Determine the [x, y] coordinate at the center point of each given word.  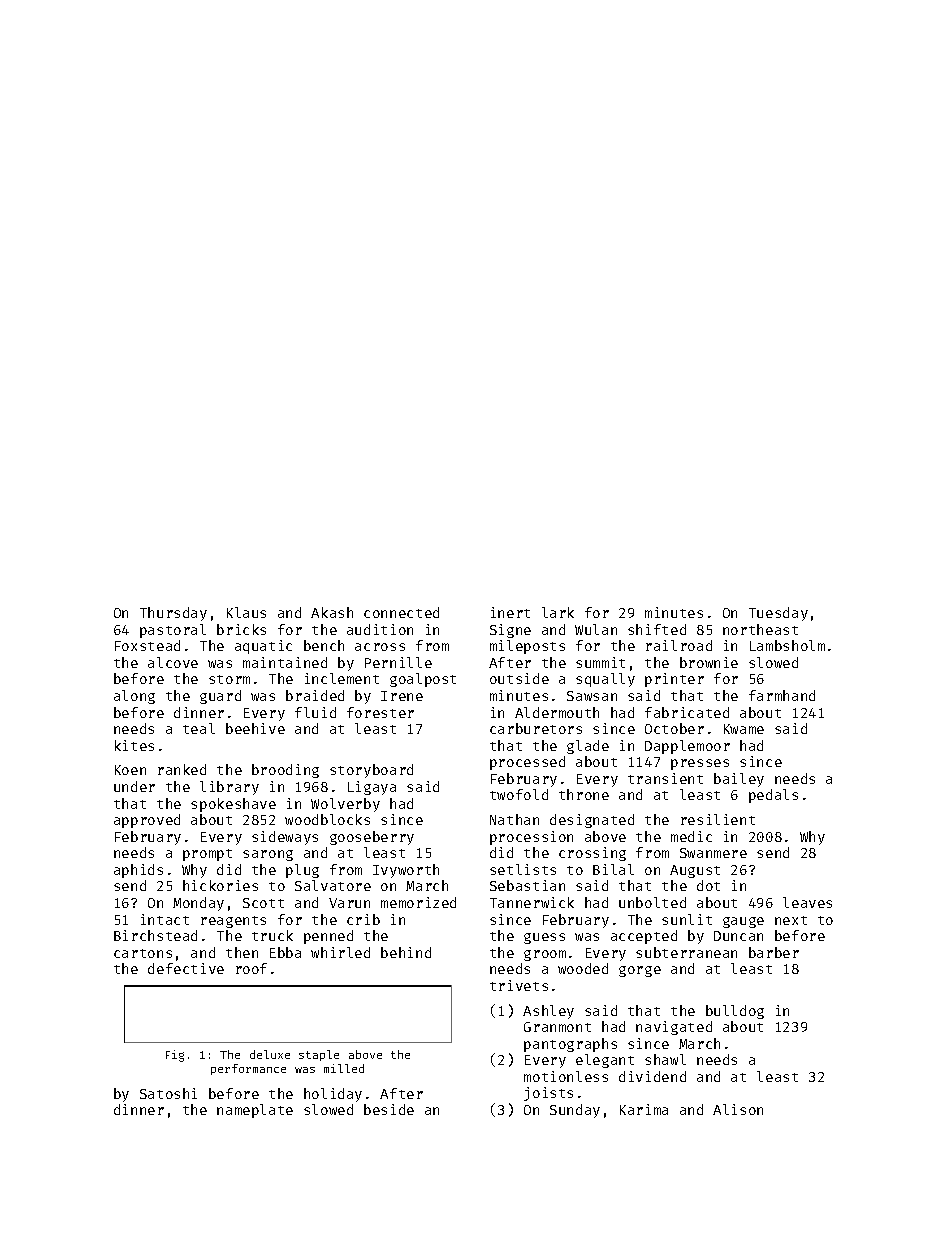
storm [229, 679]
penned [328, 937]
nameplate [255, 1111]
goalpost [423, 680]
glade [588, 747]
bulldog [735, 1012]
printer [674, 680]
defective [186, 968]
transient [665, 778]
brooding [285, 771]
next [791, 920]
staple [319, 1055]
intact [165, 919]
